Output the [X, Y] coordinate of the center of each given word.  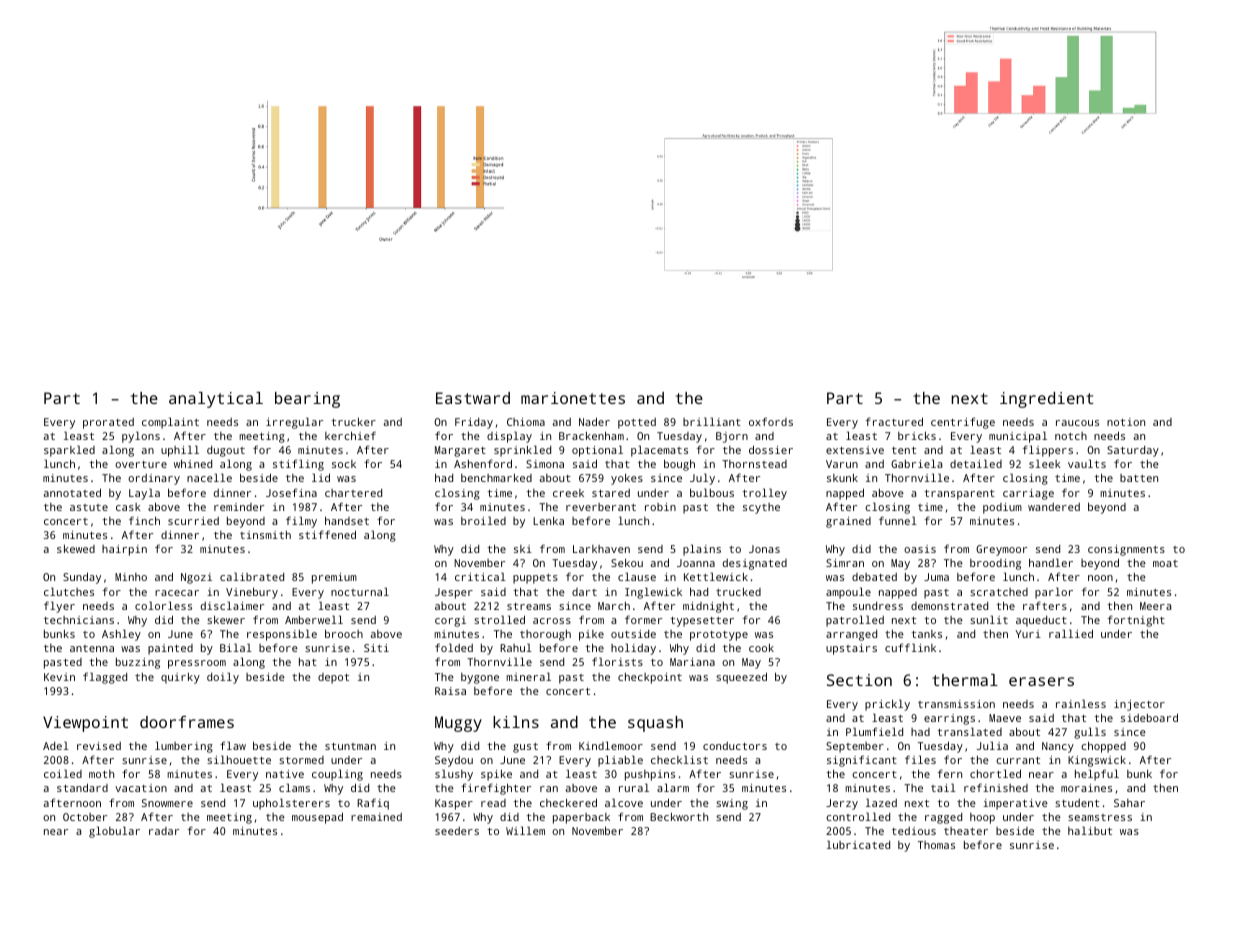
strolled [499, 619]
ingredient [1046, 400]
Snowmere [167, 803]
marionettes [573, 398]
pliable [620, 761]
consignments [1126, 550]
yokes [627, 479]
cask [128, 507]
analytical [216, 400]
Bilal [236, 647]
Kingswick [1097, 761]
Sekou [627, 563]
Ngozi [196, 578]
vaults [1087, 463]
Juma [936, 577]
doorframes [187, 722]
